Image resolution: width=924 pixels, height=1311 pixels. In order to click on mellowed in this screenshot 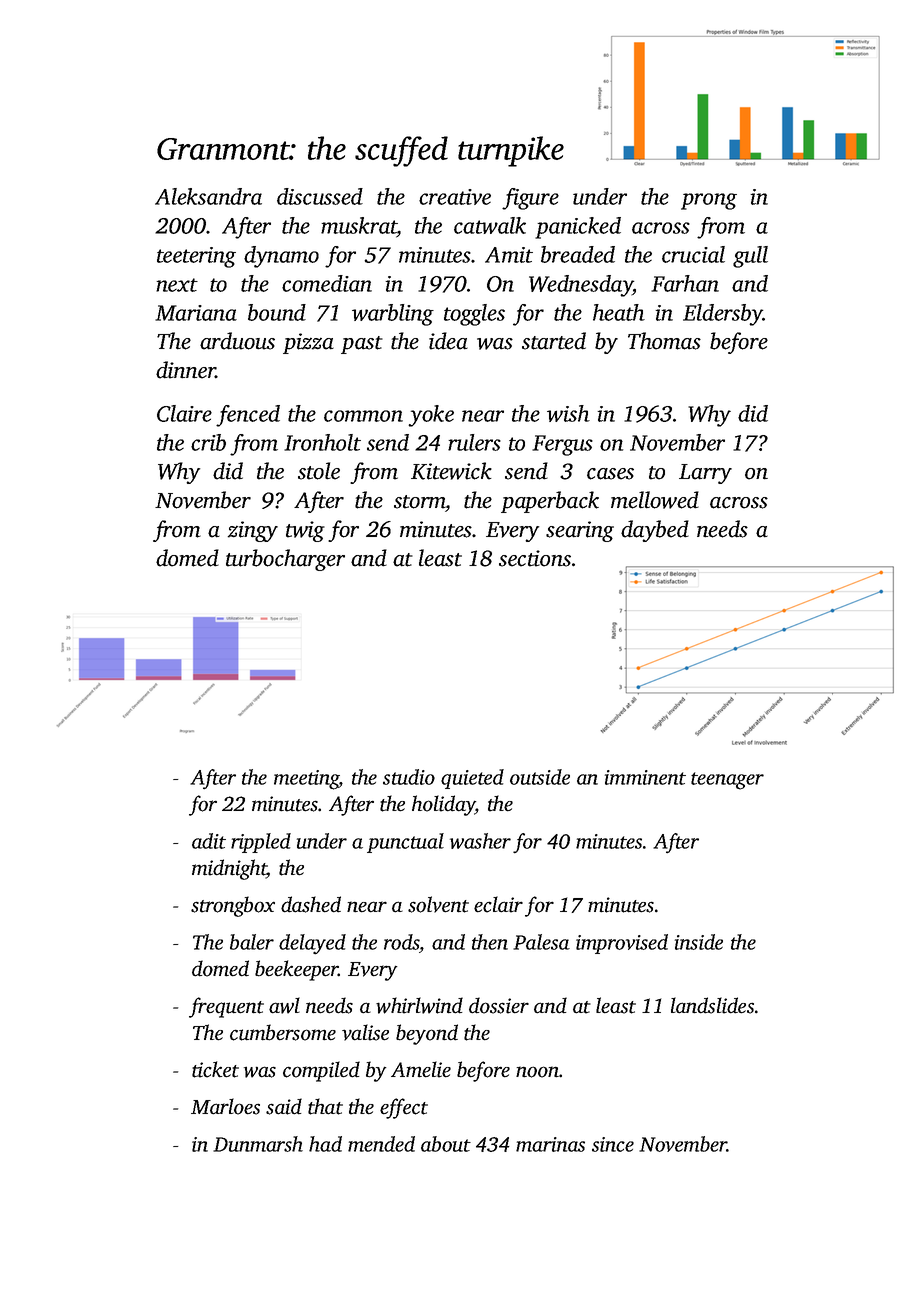, I will do `click(655, 500)`.
